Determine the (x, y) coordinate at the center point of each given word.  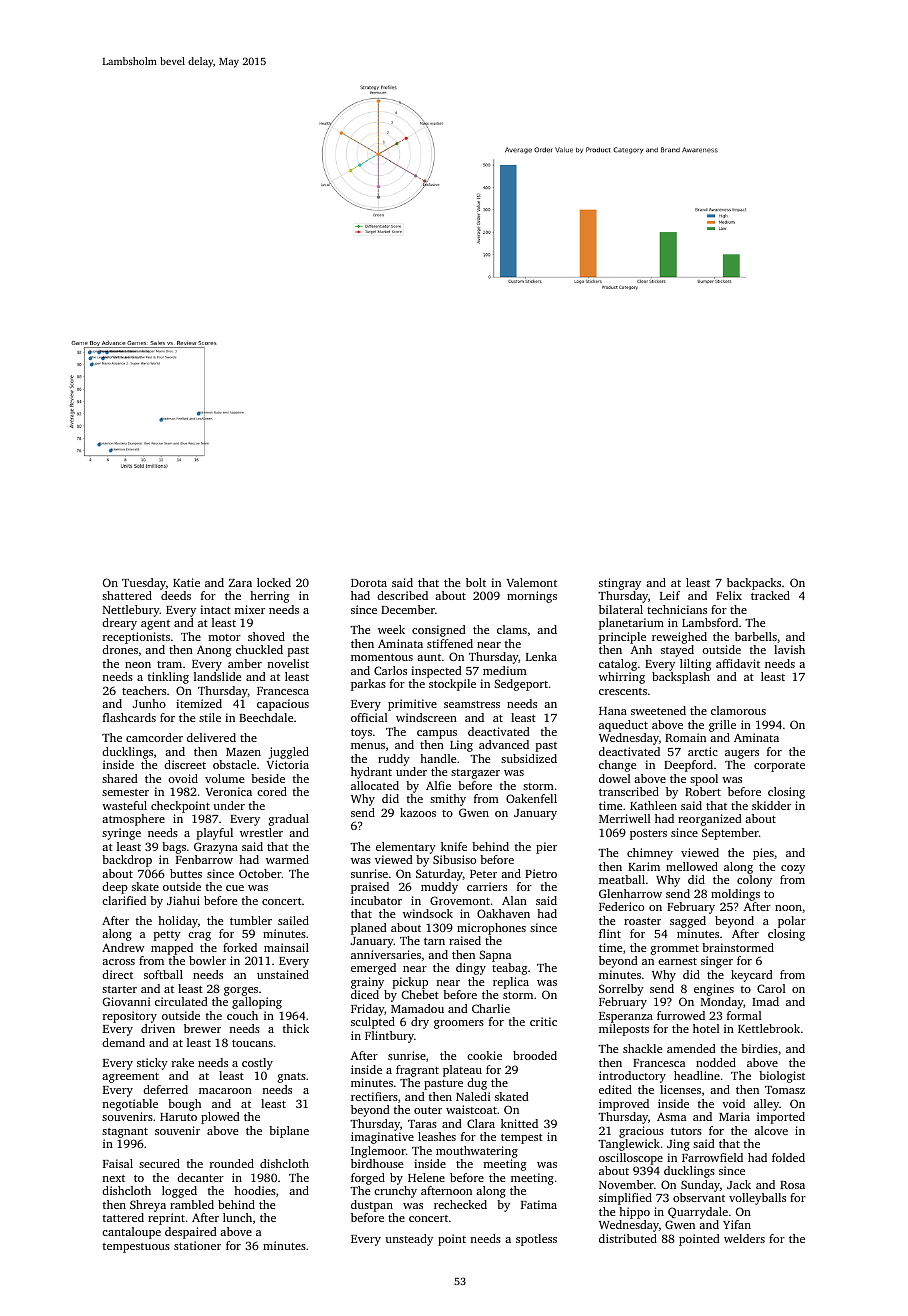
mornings (532, 597)
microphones (491, 929)
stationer (197, 1245)
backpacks (754, 584)
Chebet (420, 994)
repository (130, 1017)
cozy (793, 869)
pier (546, 848)
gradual (289, 820)
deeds (176, 595)
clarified (124, 900)
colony (754, 881)
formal (744, 1015)
